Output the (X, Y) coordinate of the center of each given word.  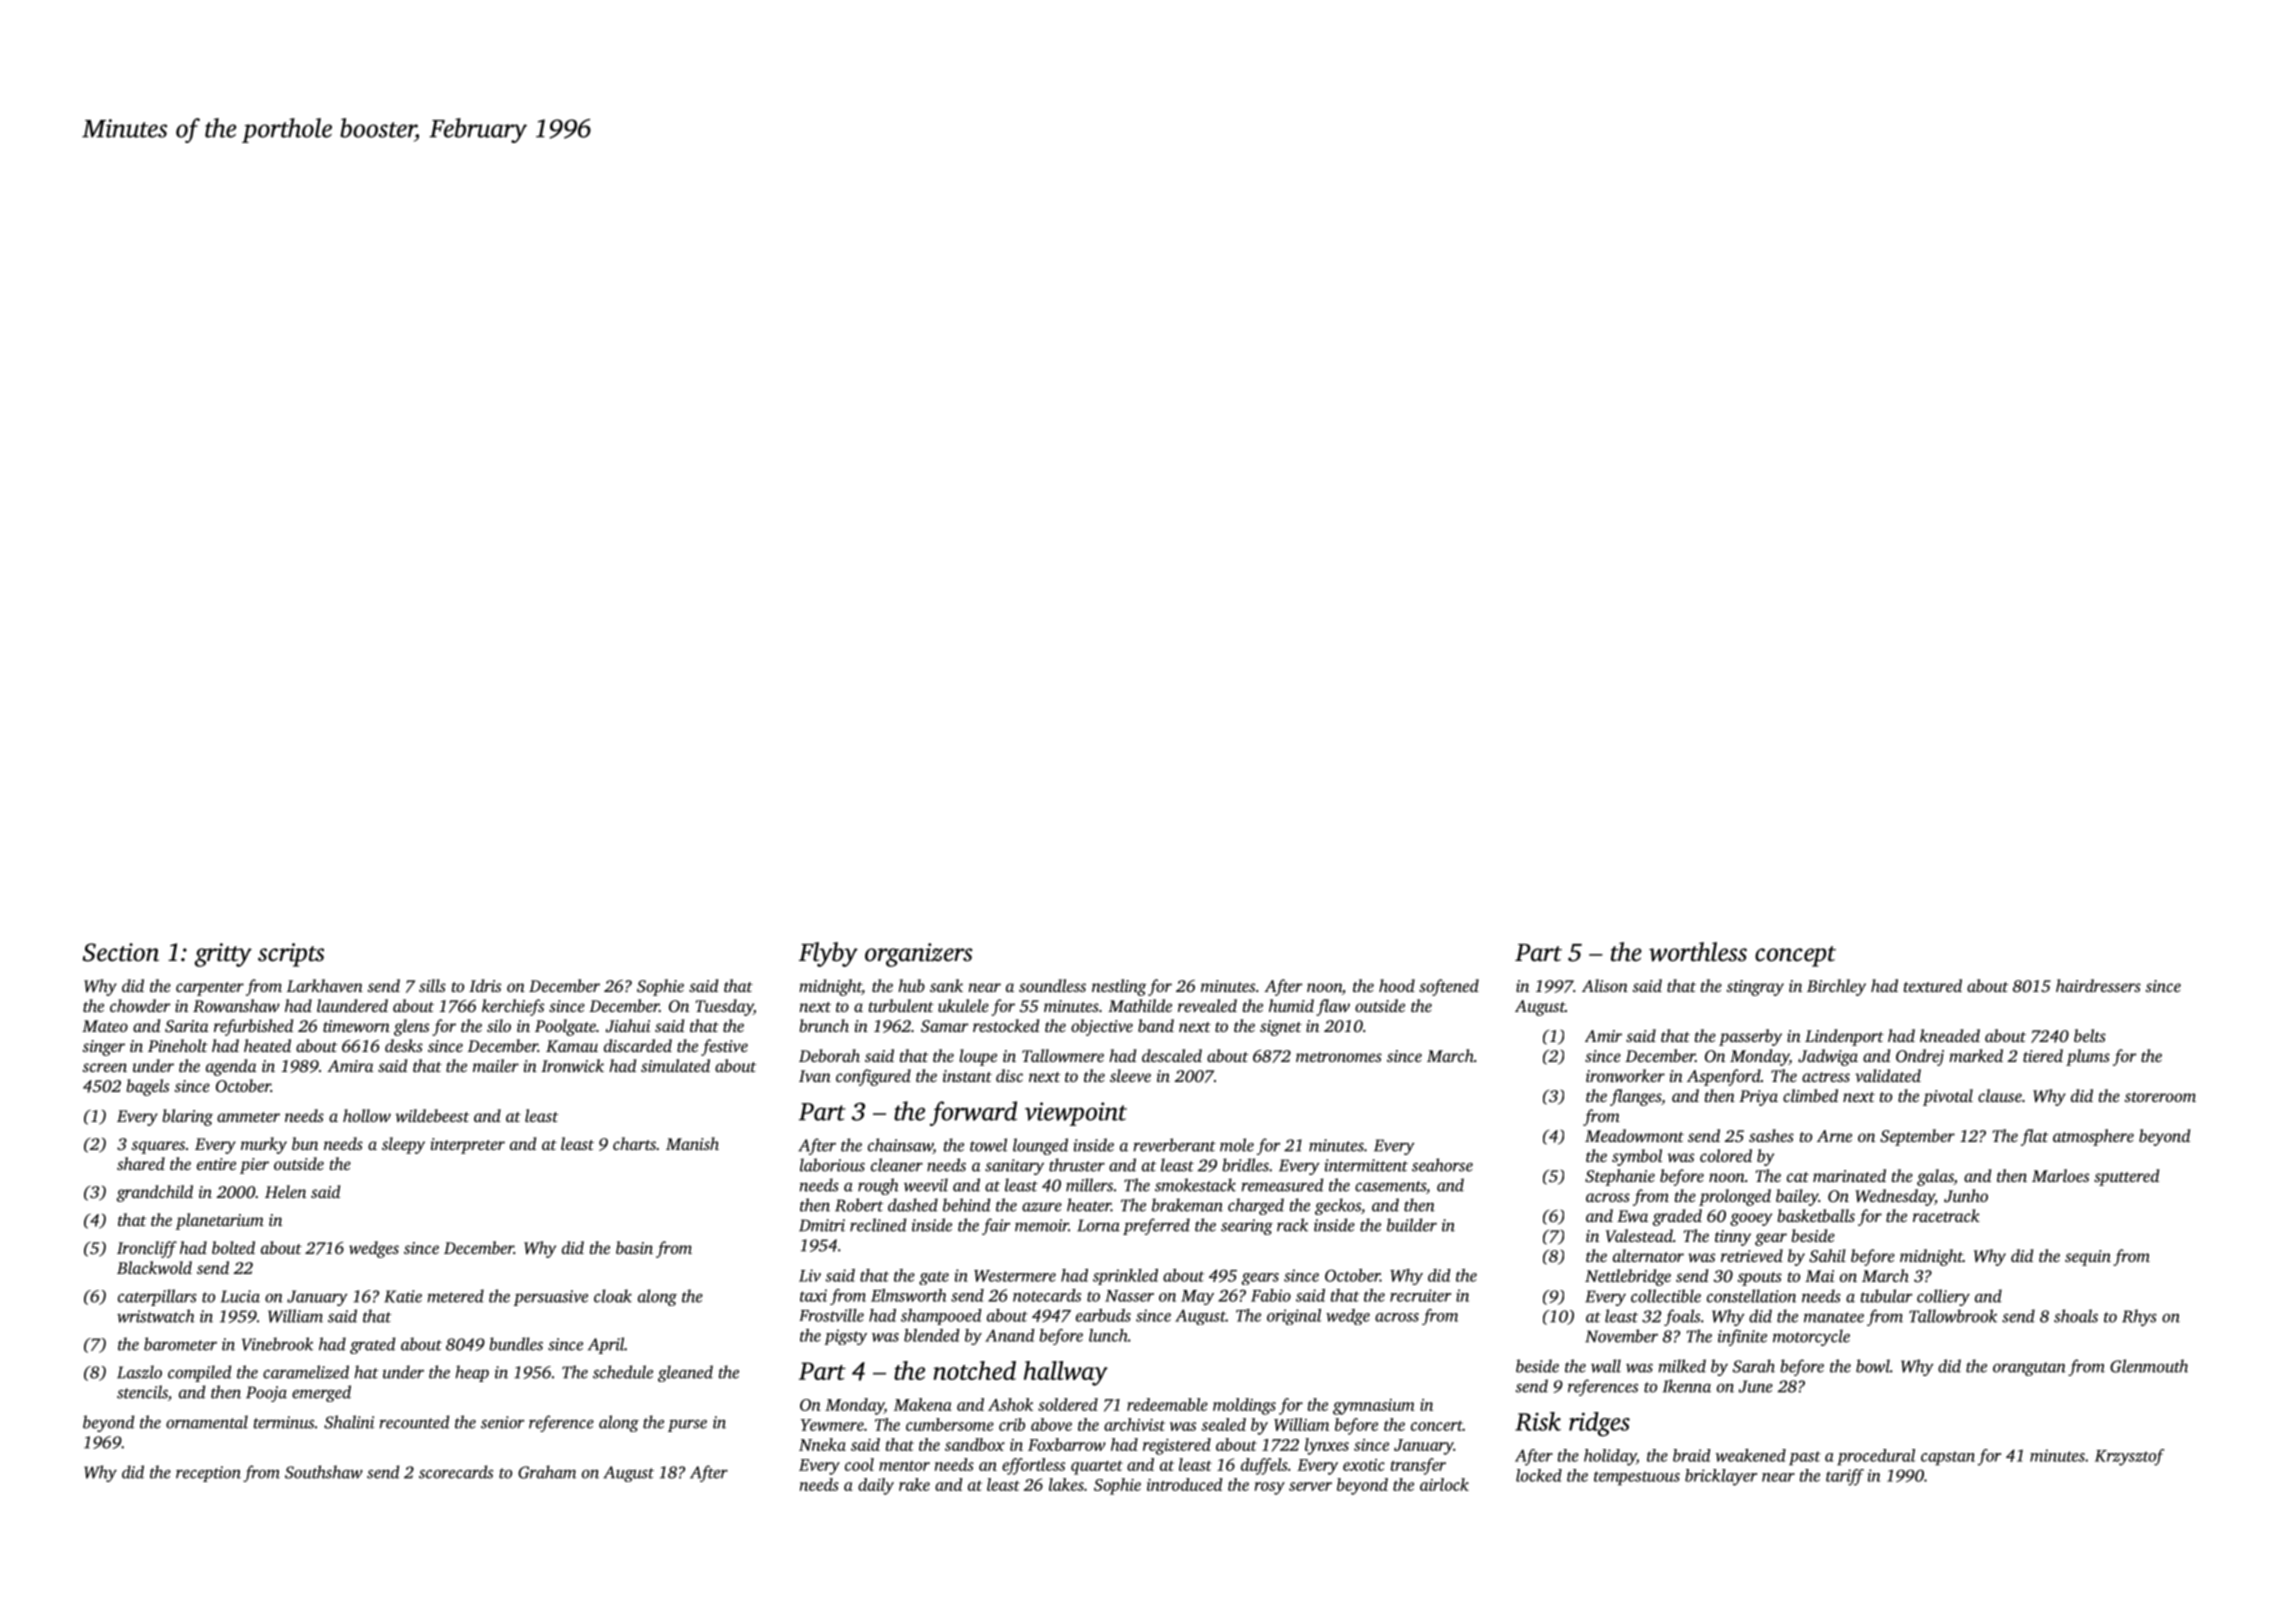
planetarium (219, 1221)
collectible (1666, 1296)
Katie (403, 1296)
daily (876, 1486)
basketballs (1816, 1215)
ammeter (248, 1117)
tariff (1845, 1477)
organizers (918, 955)
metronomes (1339, 1057)
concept (1795, 956)
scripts (291, 955)
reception (208, 1474)
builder (1412, 1225)
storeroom (2160, 1097)
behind (966, 1205)
